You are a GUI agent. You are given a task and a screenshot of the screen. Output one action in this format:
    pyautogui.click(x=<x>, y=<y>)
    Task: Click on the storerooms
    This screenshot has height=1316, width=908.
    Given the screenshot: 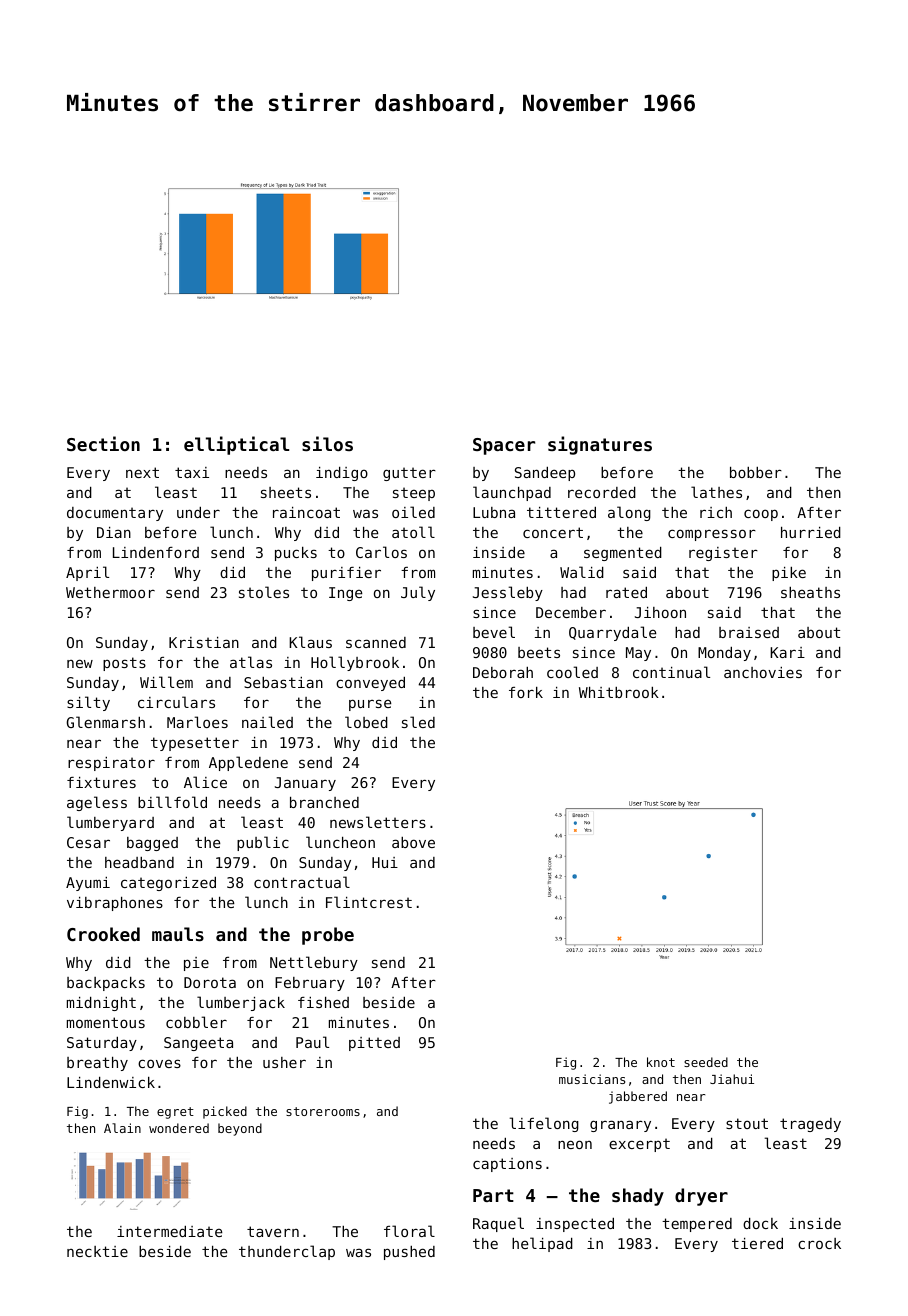 What is the action you would take?
    pyautogui.click(x=323, y=1111)
